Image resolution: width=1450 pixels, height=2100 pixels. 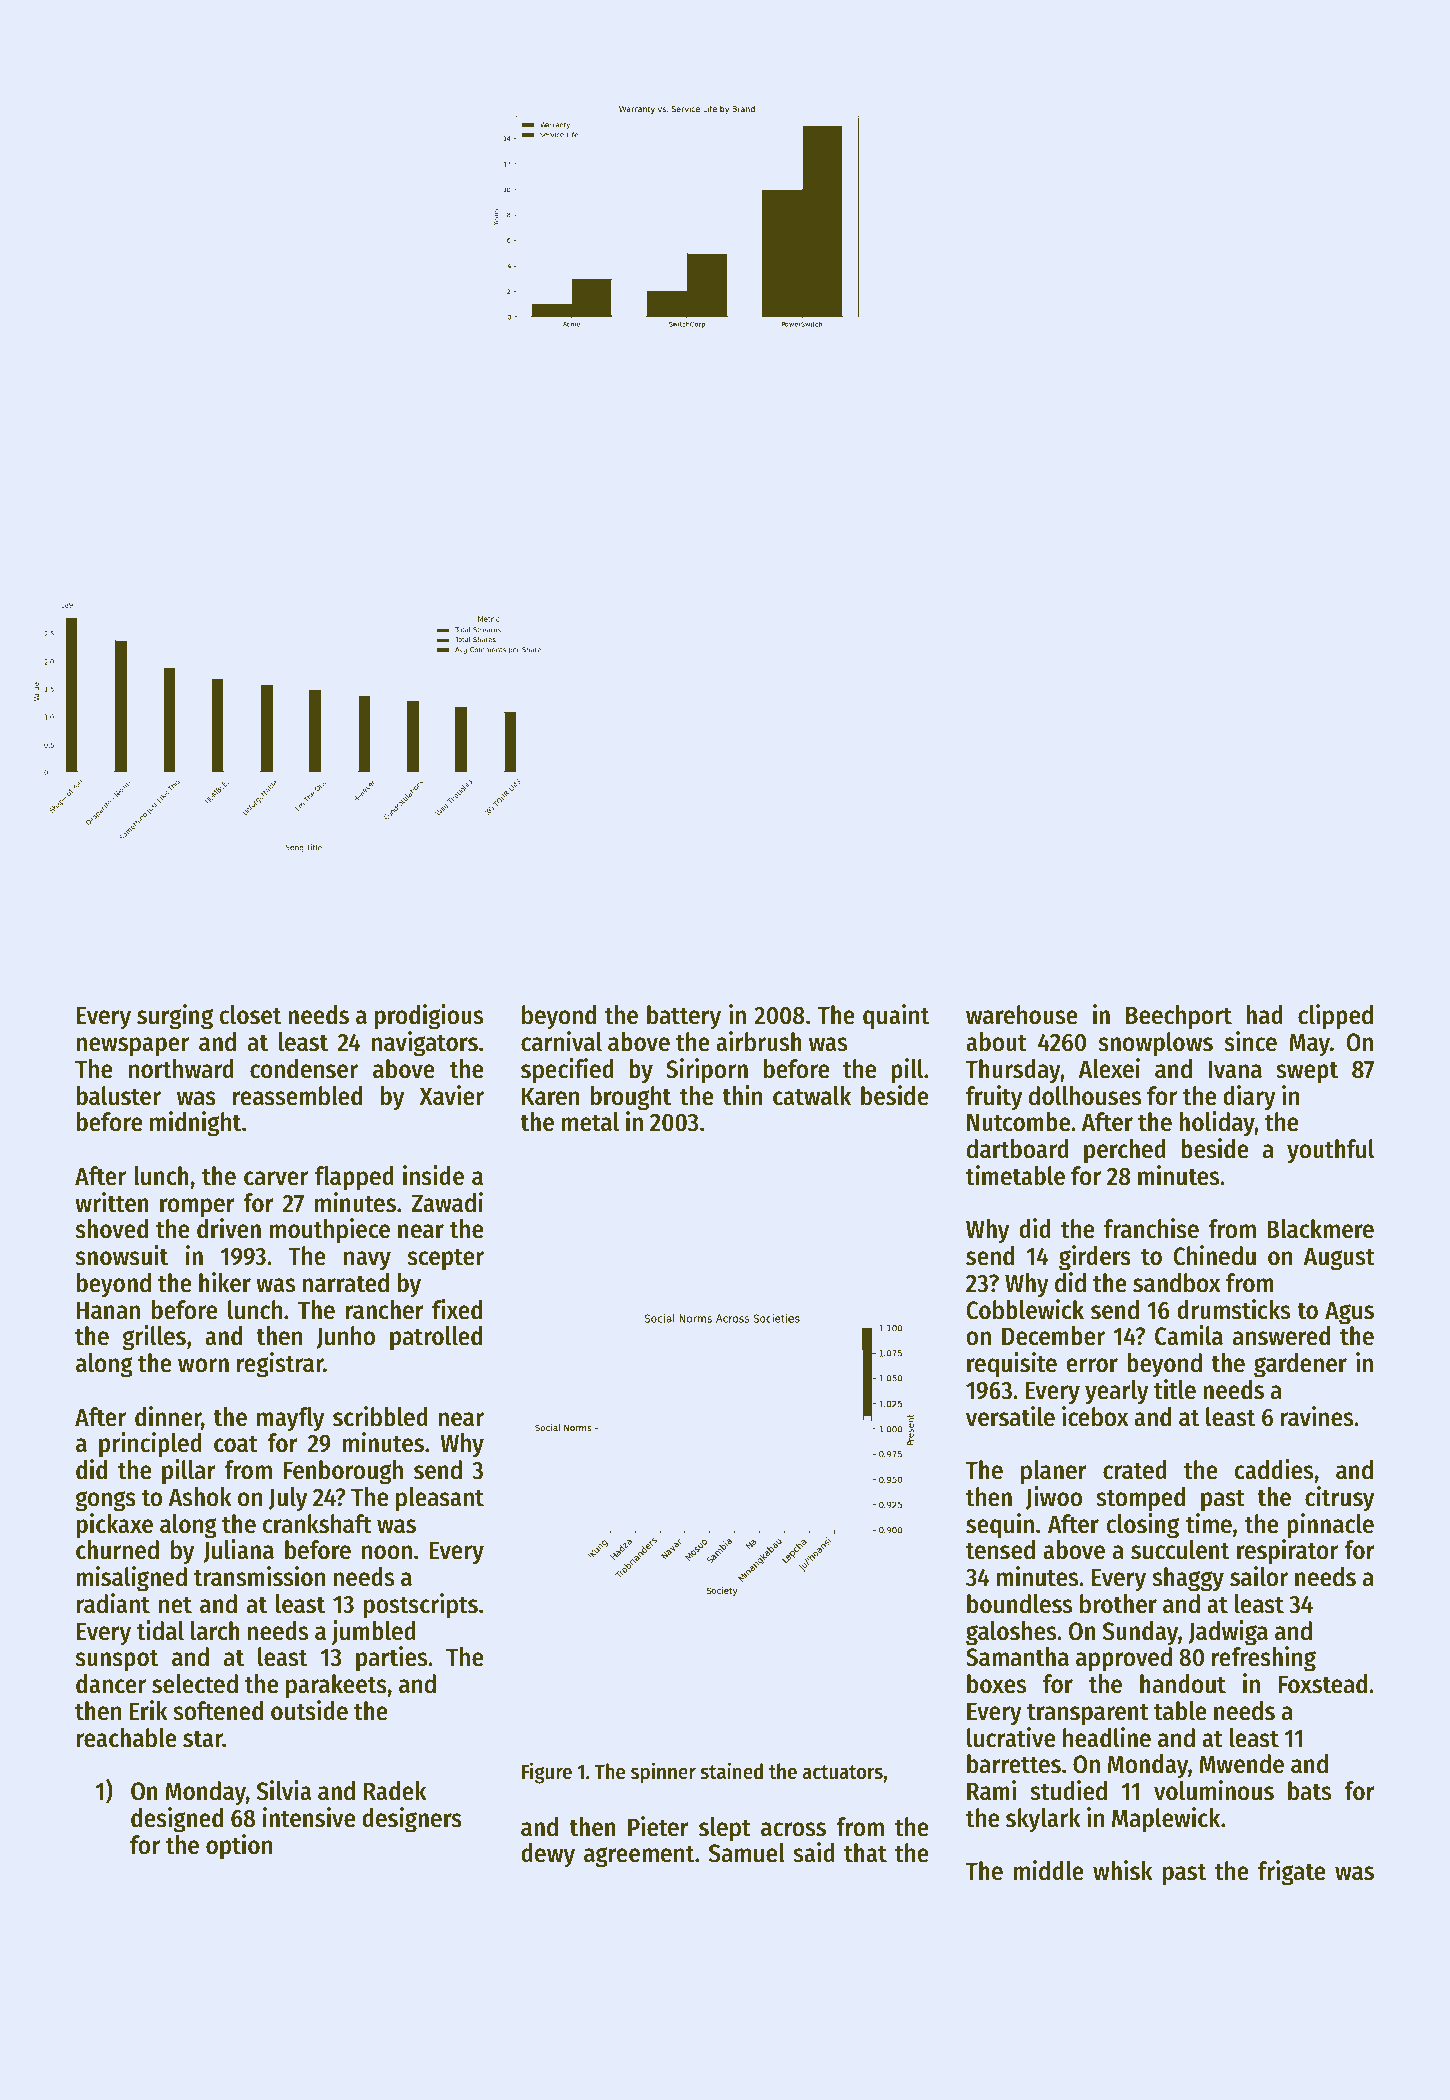 I want to click on Hanan, so click(x=108, y=1310).
